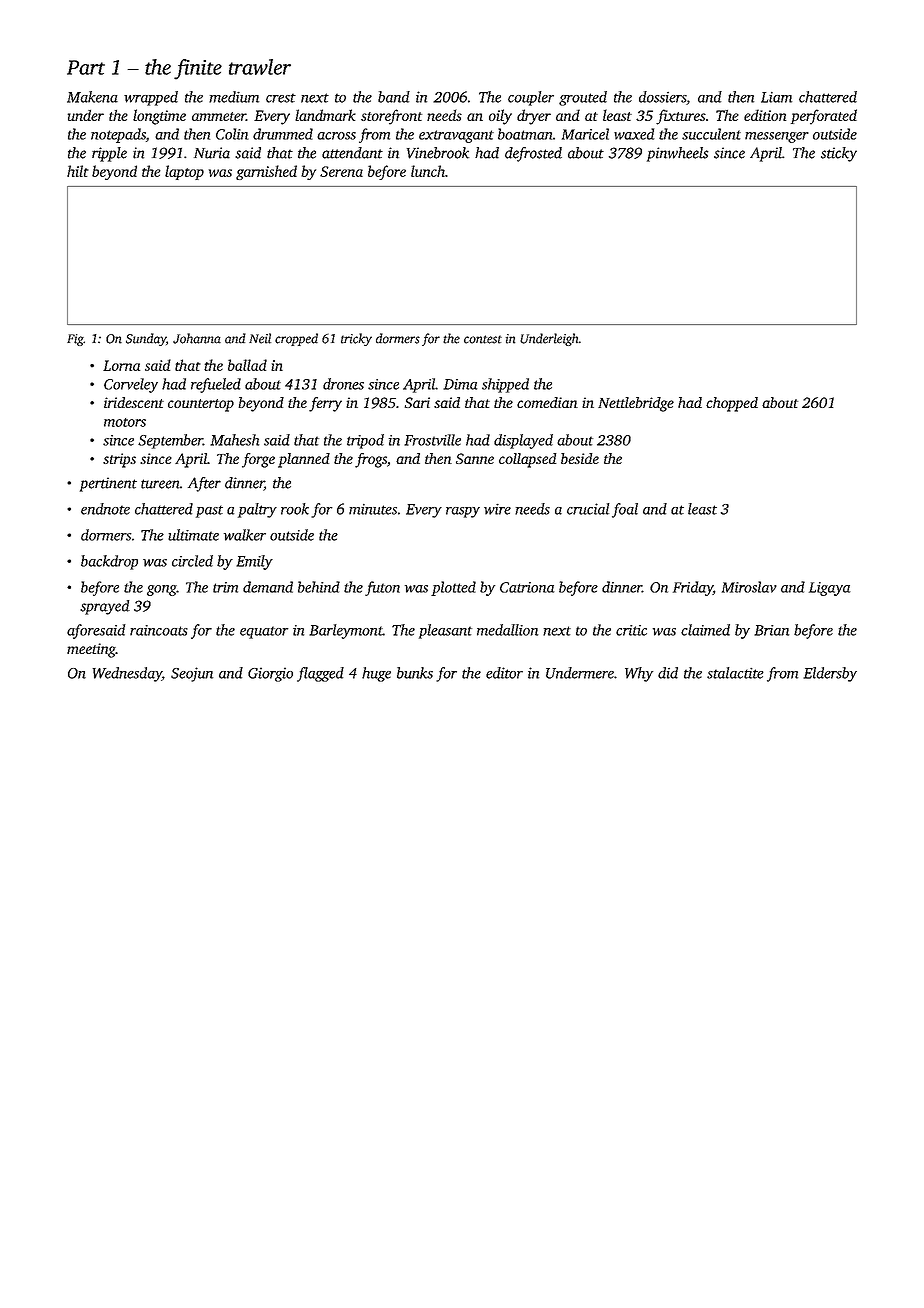 The width and height of the image is (924, 1308). Describe the element at coordinates (507, 630) in the image. I see `medallion` at that location.
